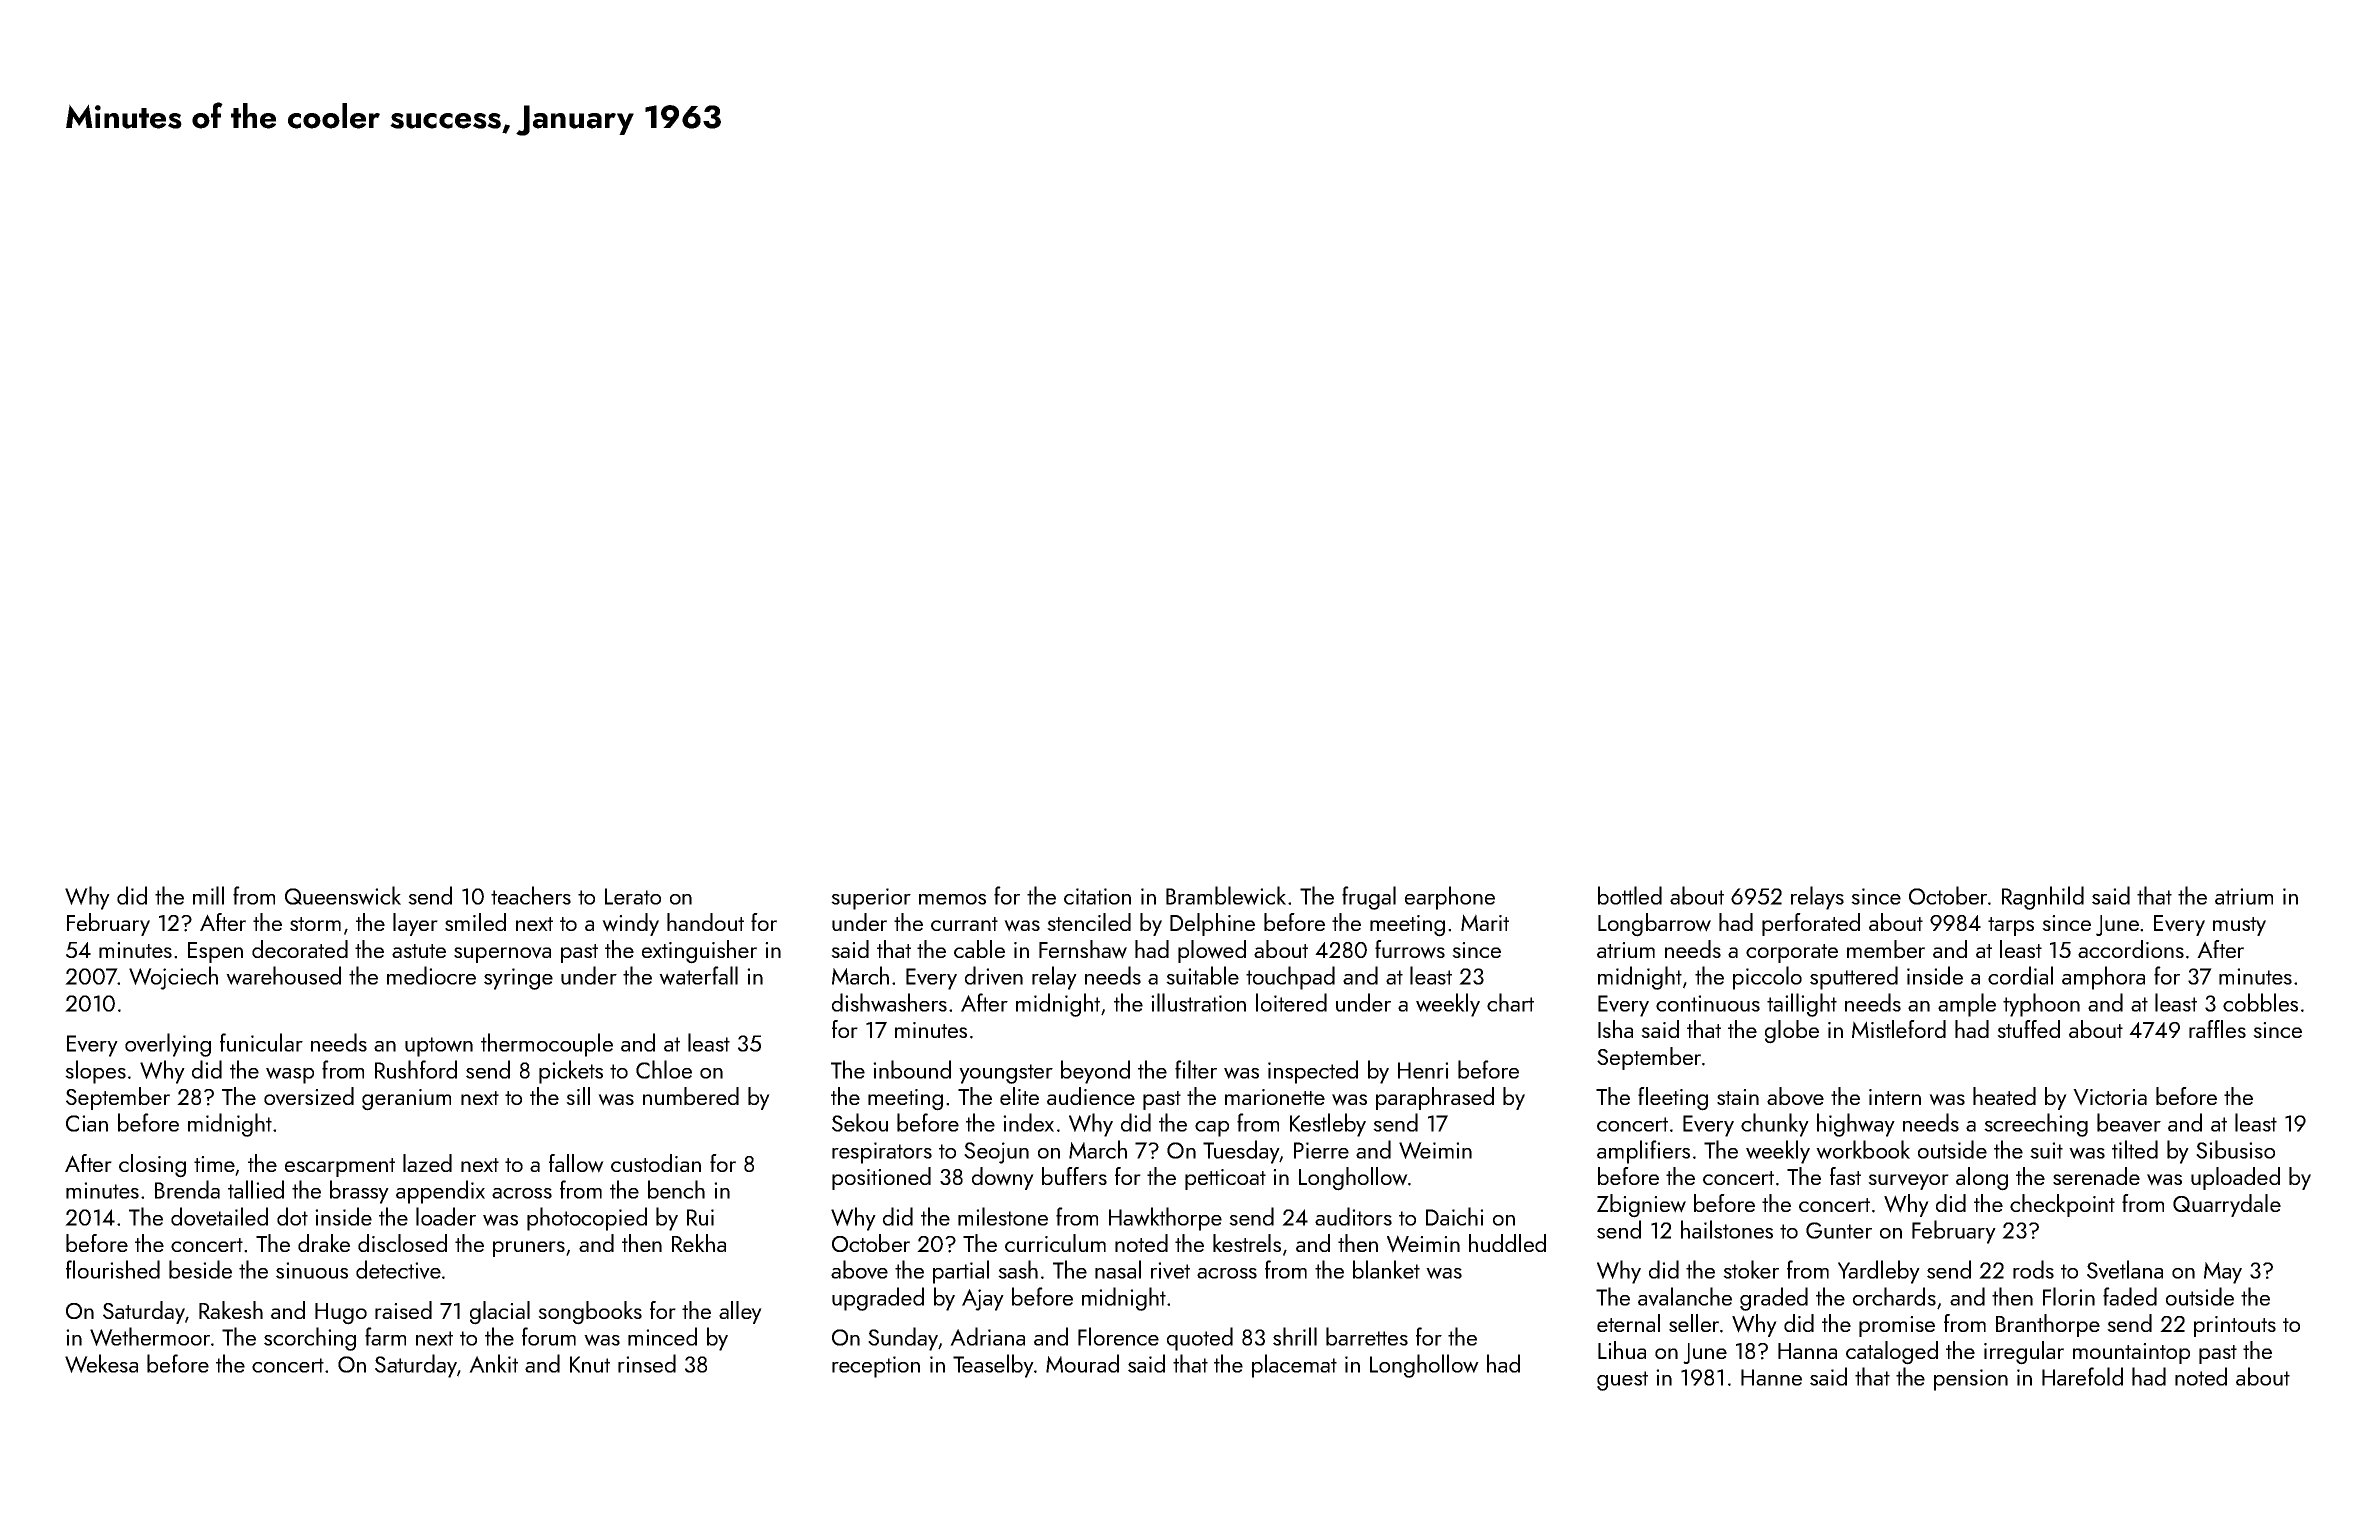 Image resolution: width=2380 pixels, height=1540 pixels. What do you see at coordinates (2020, 975) in the screenshot?
I see `cordial` at bounding box center [2020, 975].
